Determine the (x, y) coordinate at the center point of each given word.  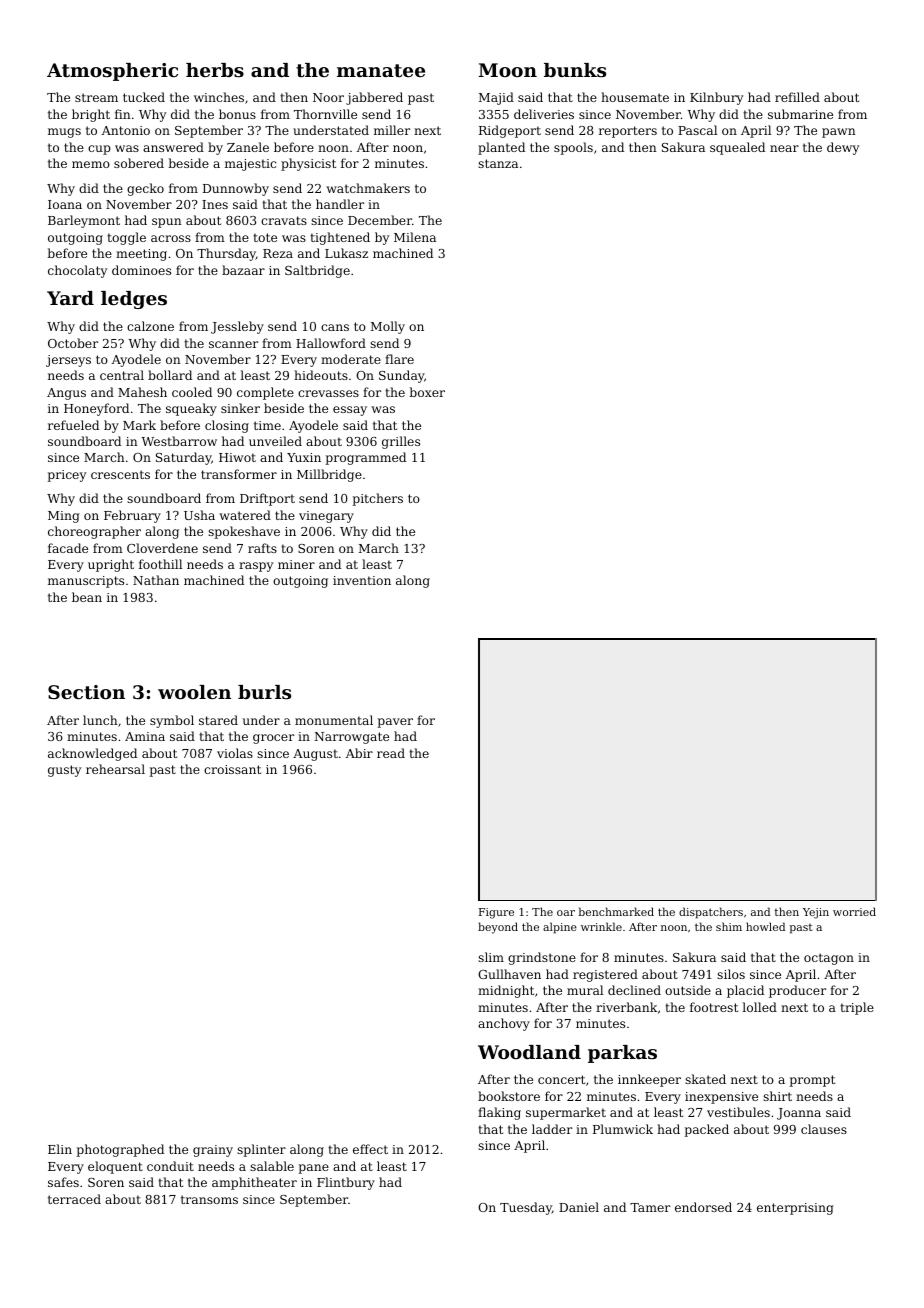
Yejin (816, 913)
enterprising (795, 1209)
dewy (843, 148)
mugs (64, 133)
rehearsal (115, 769)
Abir (359, 753)
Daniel (579, 1207)
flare (399, 359)
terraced (74, 1199)
